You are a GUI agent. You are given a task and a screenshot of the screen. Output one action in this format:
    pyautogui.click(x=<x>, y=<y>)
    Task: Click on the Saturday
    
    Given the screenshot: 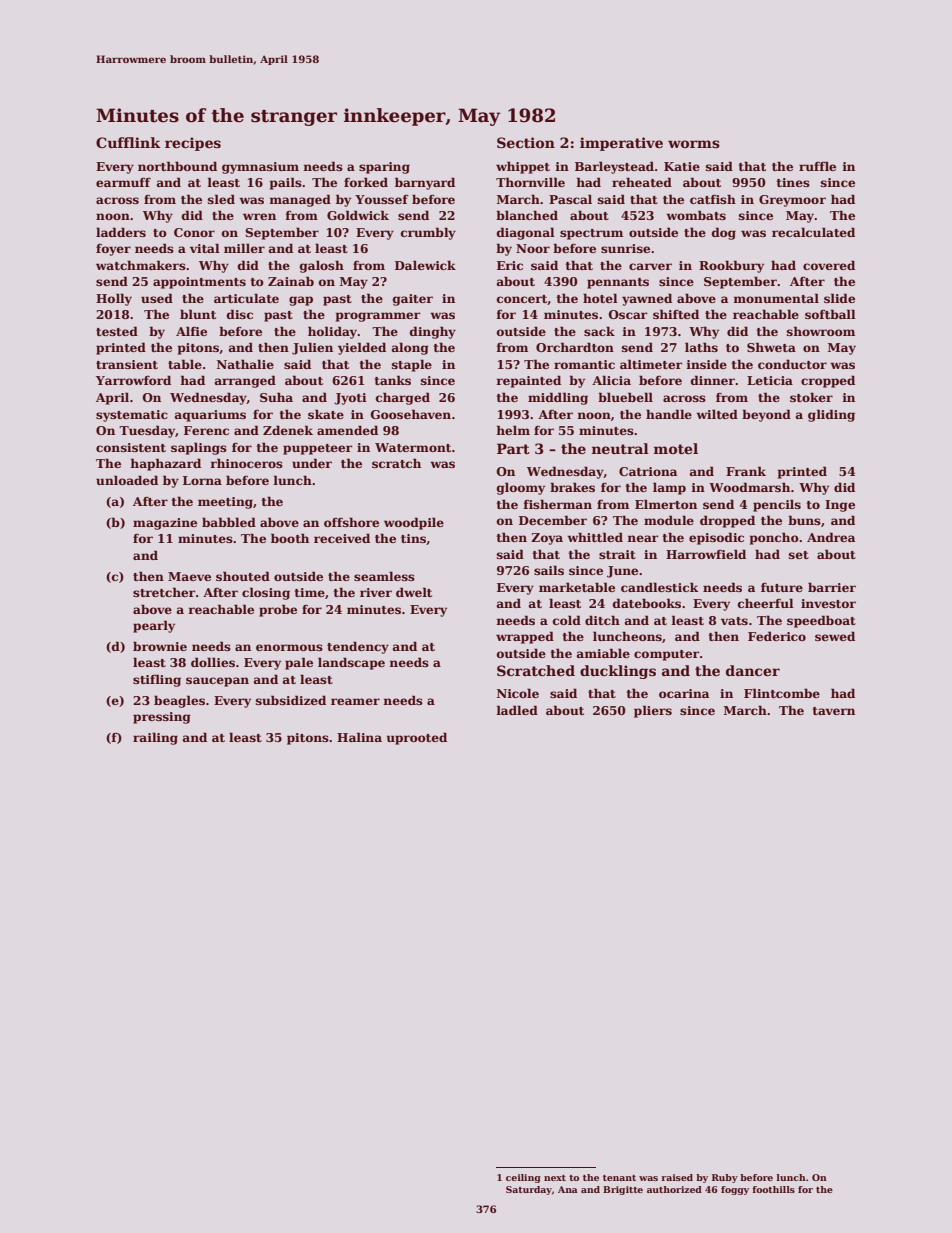 What is the action you would take?
    pyautogui.click(x=529, y=1190)
